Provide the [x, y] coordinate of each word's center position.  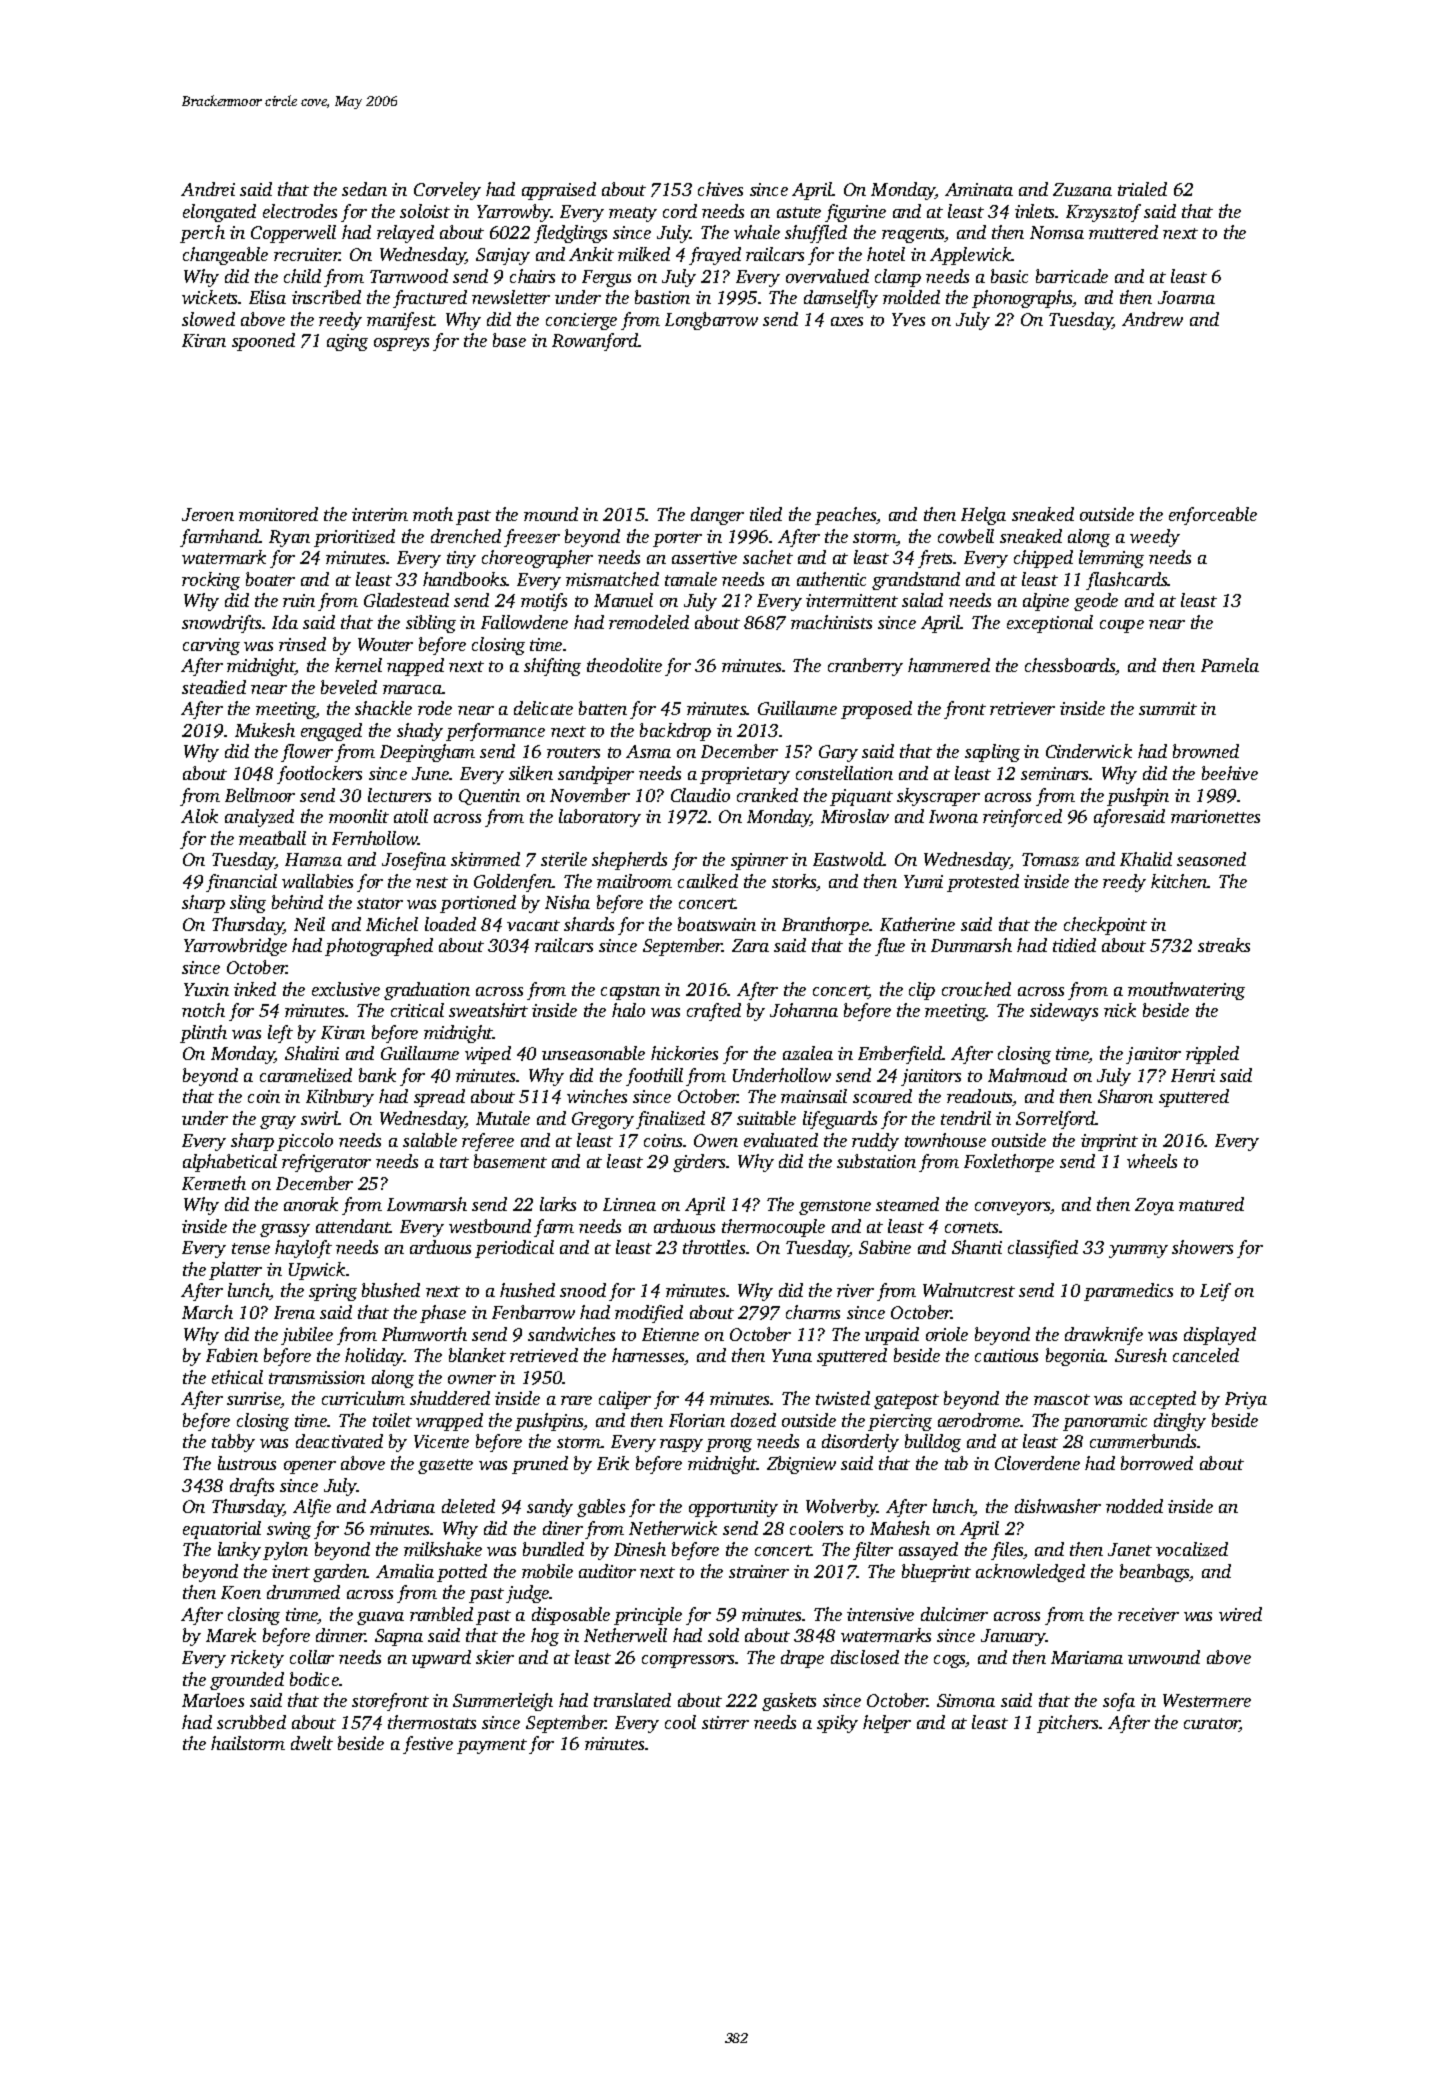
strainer [759, 1571]
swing [289, 1530]
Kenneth [214, 1183]
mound [551, 514]
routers [573, 752]
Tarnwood [409, 276]
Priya [1246, 1400]
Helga [983, 516]
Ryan [289, 538]
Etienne [670, 1334]
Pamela [1230, 665]
